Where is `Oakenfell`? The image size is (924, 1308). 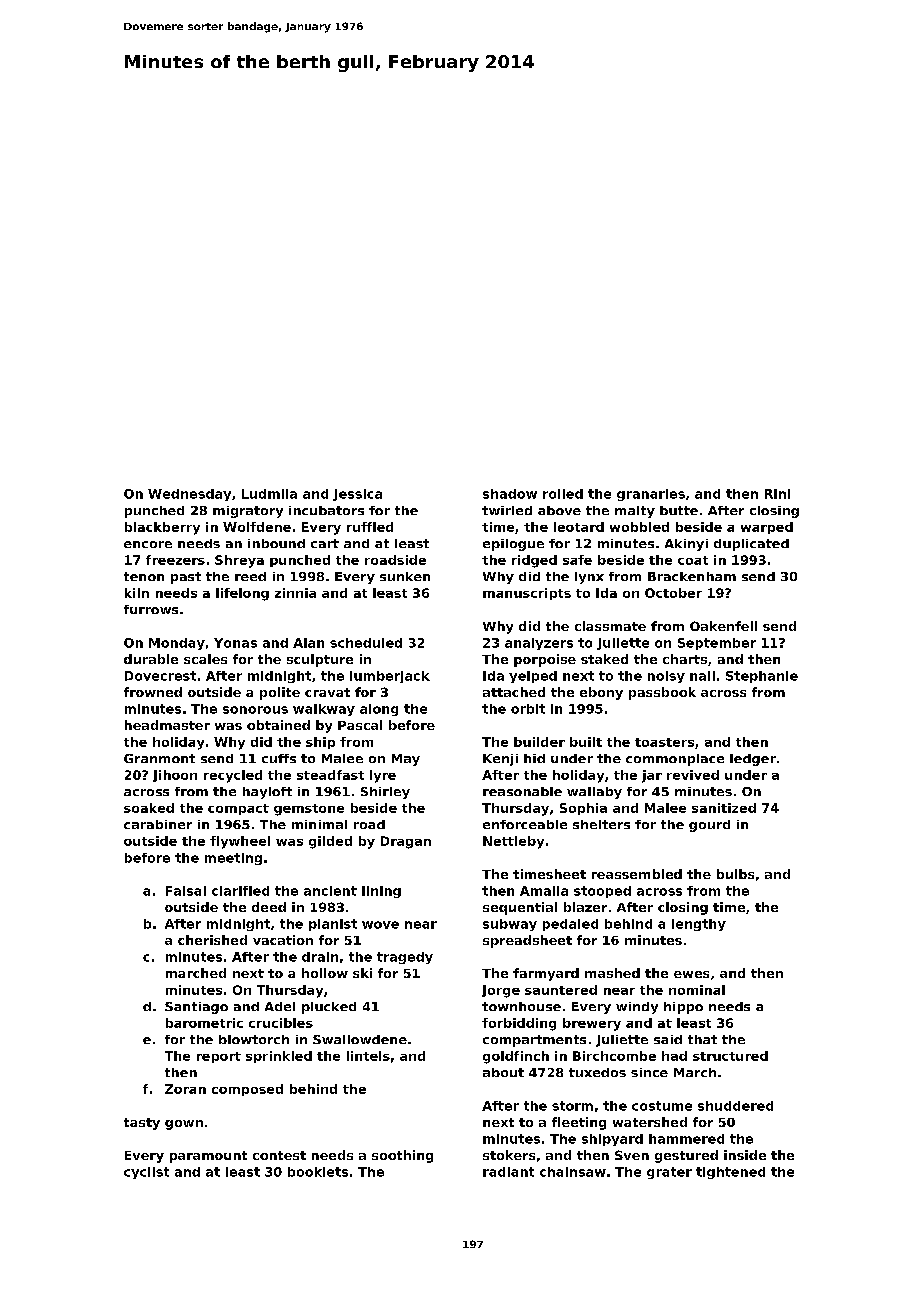 Oakenfell is located at coordinates (723, 626).
